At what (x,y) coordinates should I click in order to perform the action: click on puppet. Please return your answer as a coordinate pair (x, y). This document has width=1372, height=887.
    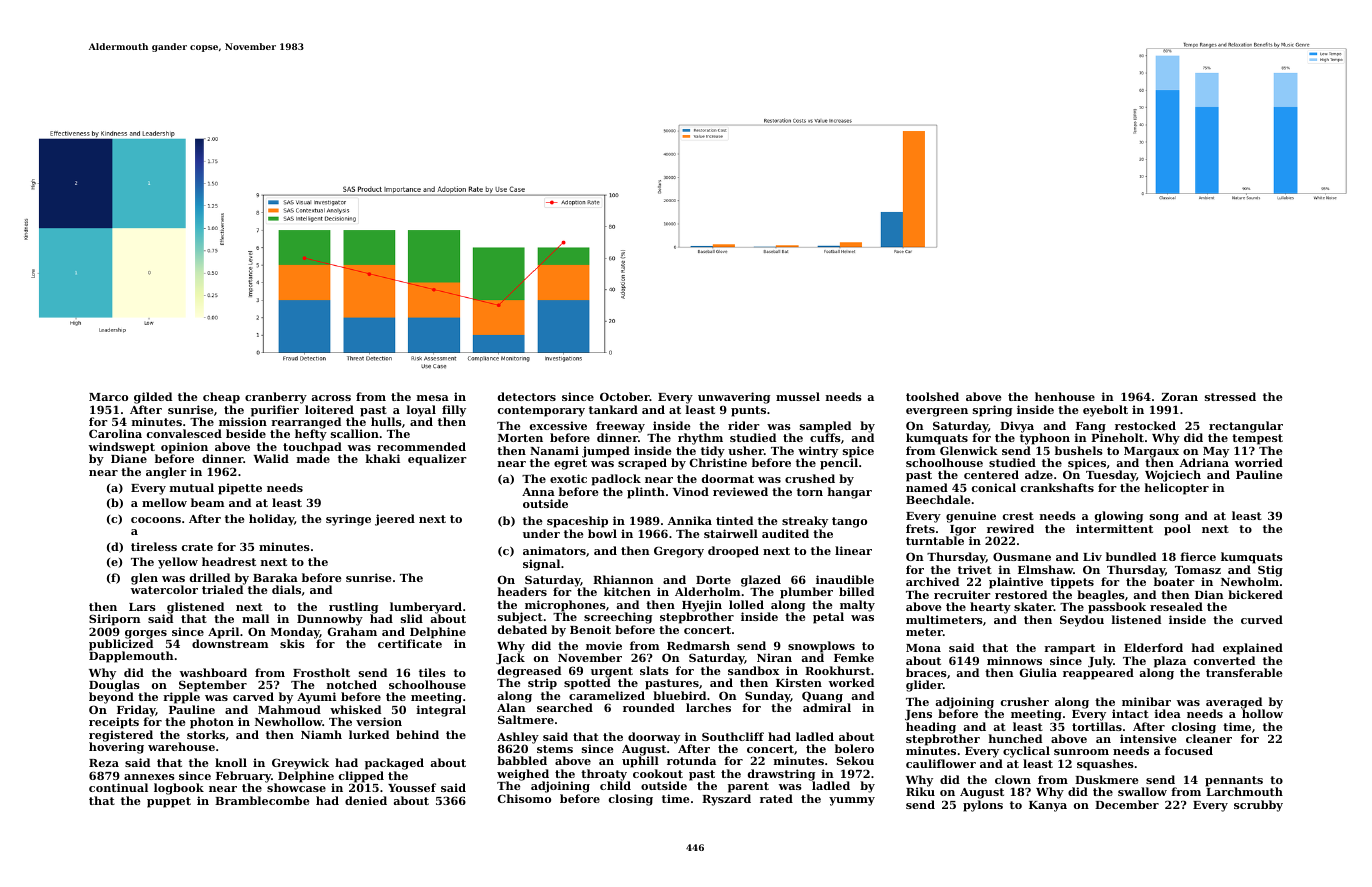
    Looking at the image, I should click on (169, 802).
